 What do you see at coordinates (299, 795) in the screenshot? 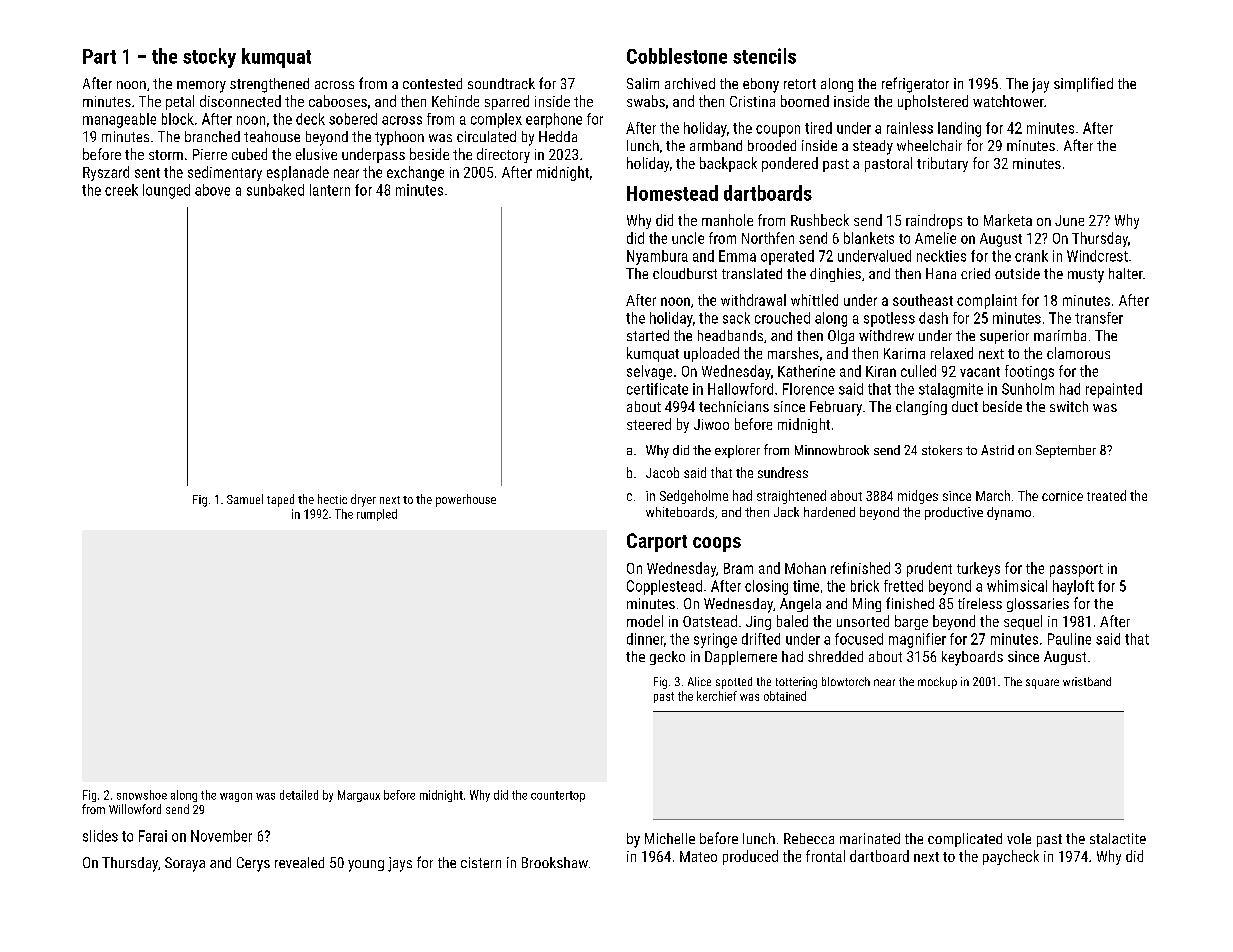
I see `detailed` at bounding box center [299, 795].
